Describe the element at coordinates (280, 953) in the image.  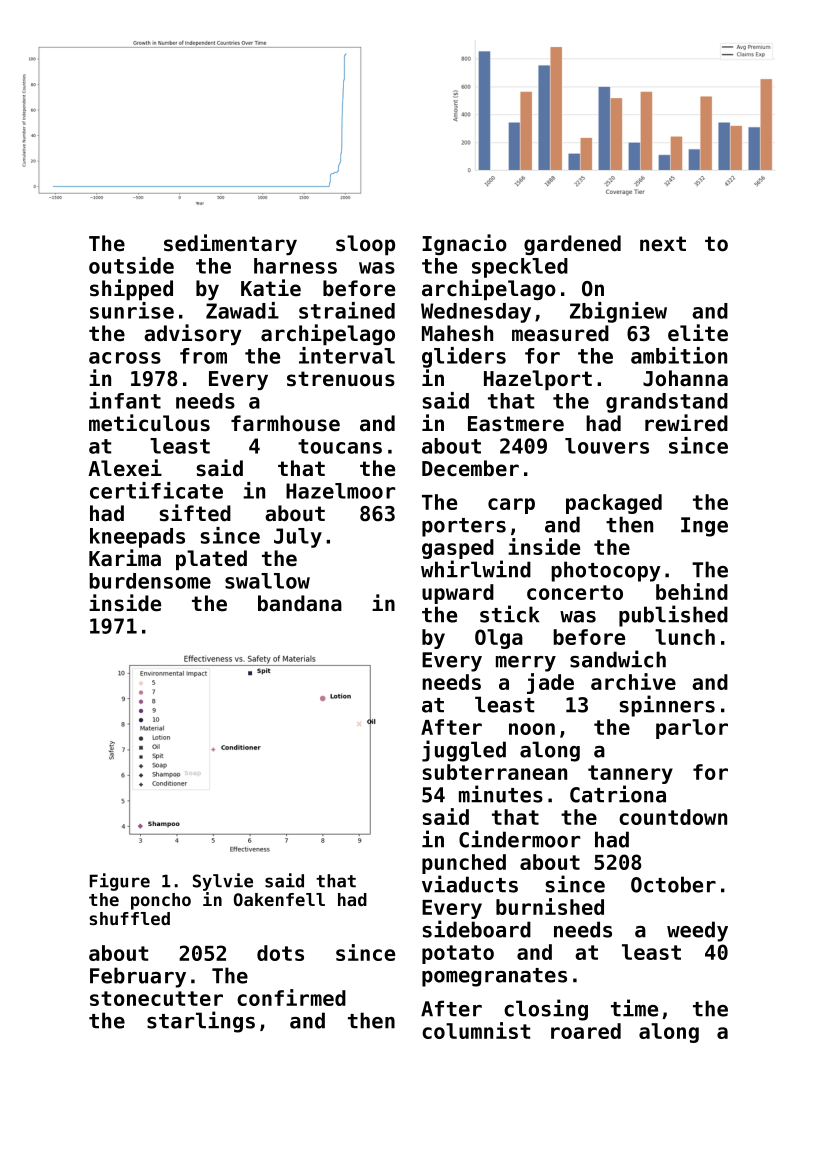
I see `dots` at that location.
